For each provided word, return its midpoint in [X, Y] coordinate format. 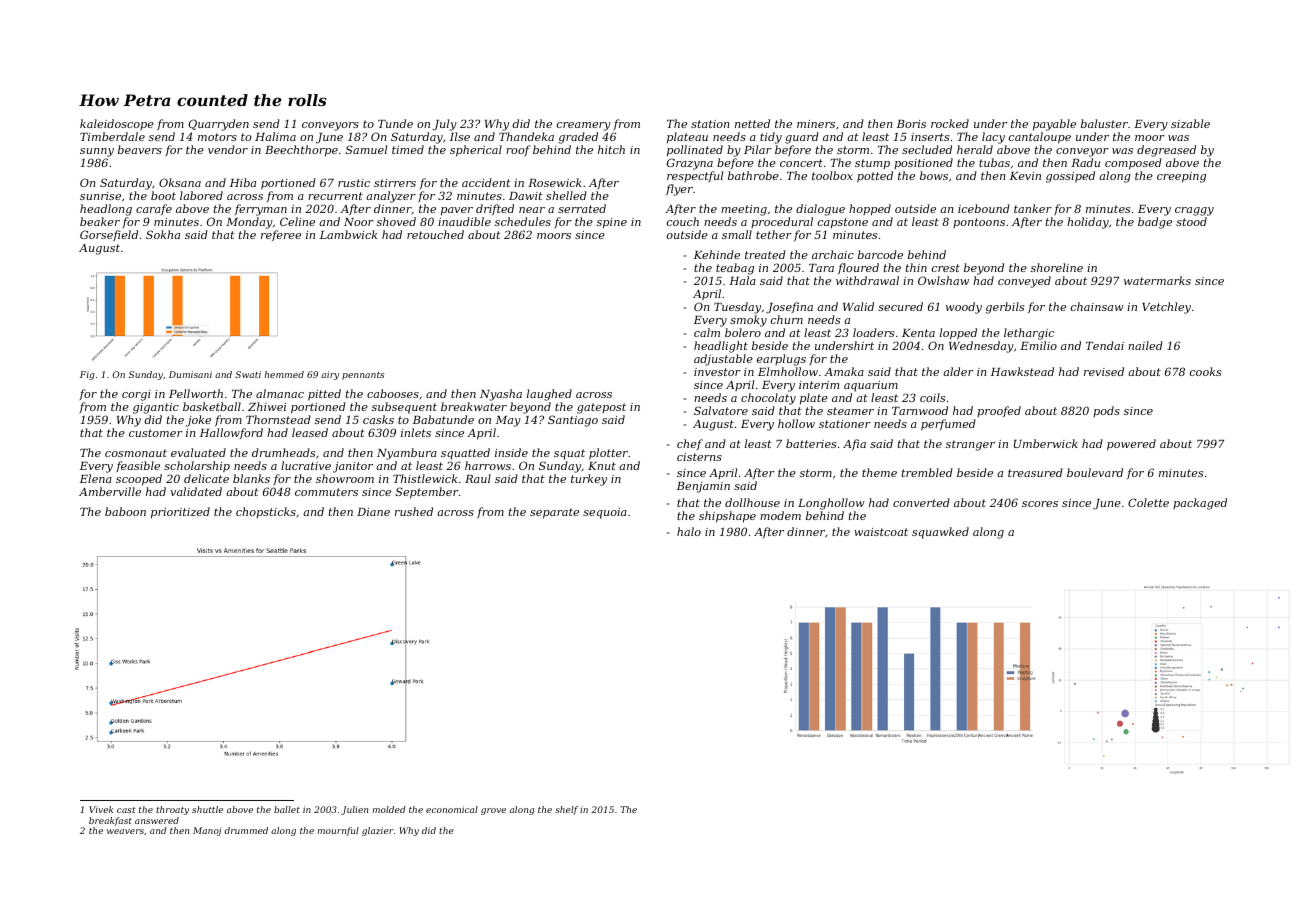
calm [707, 332]
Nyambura [407, 454]
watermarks [1157, 280]
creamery [584, 126]
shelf [566, 810]
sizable [1190, 123]
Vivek [101, 809]
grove [493, 811]
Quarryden [218, 125]
